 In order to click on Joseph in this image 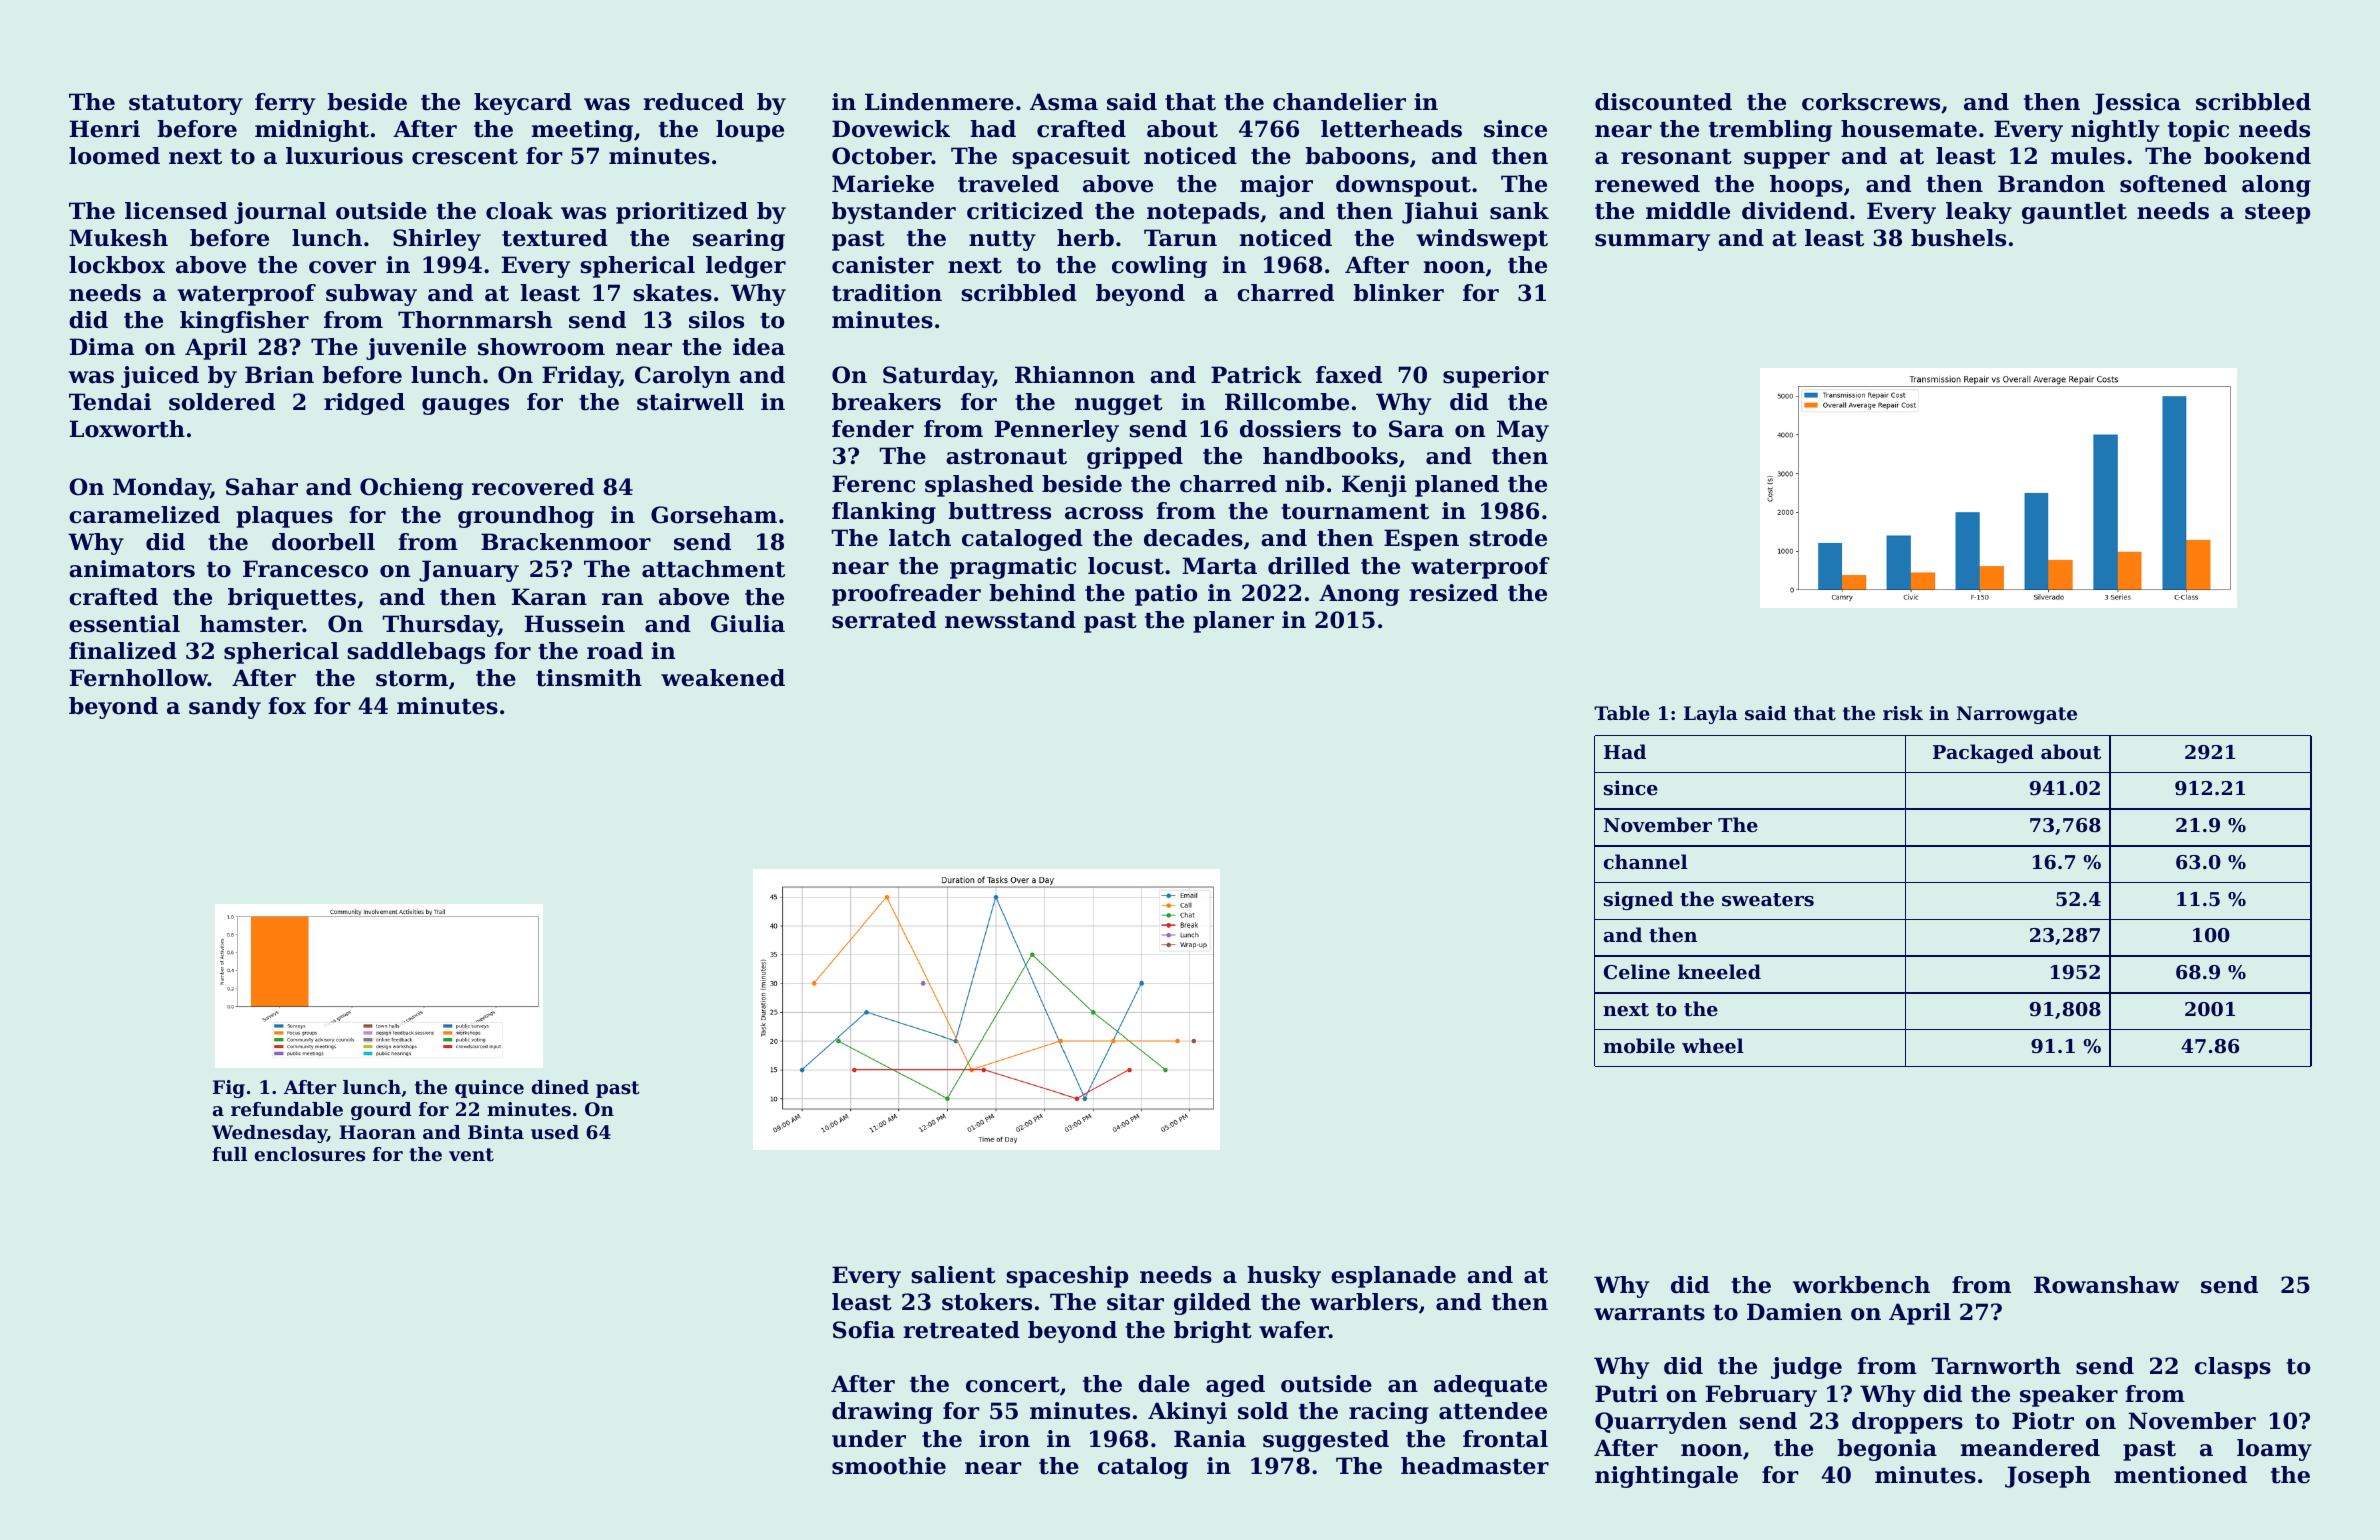, I will do `click(2048, 1477)`.
